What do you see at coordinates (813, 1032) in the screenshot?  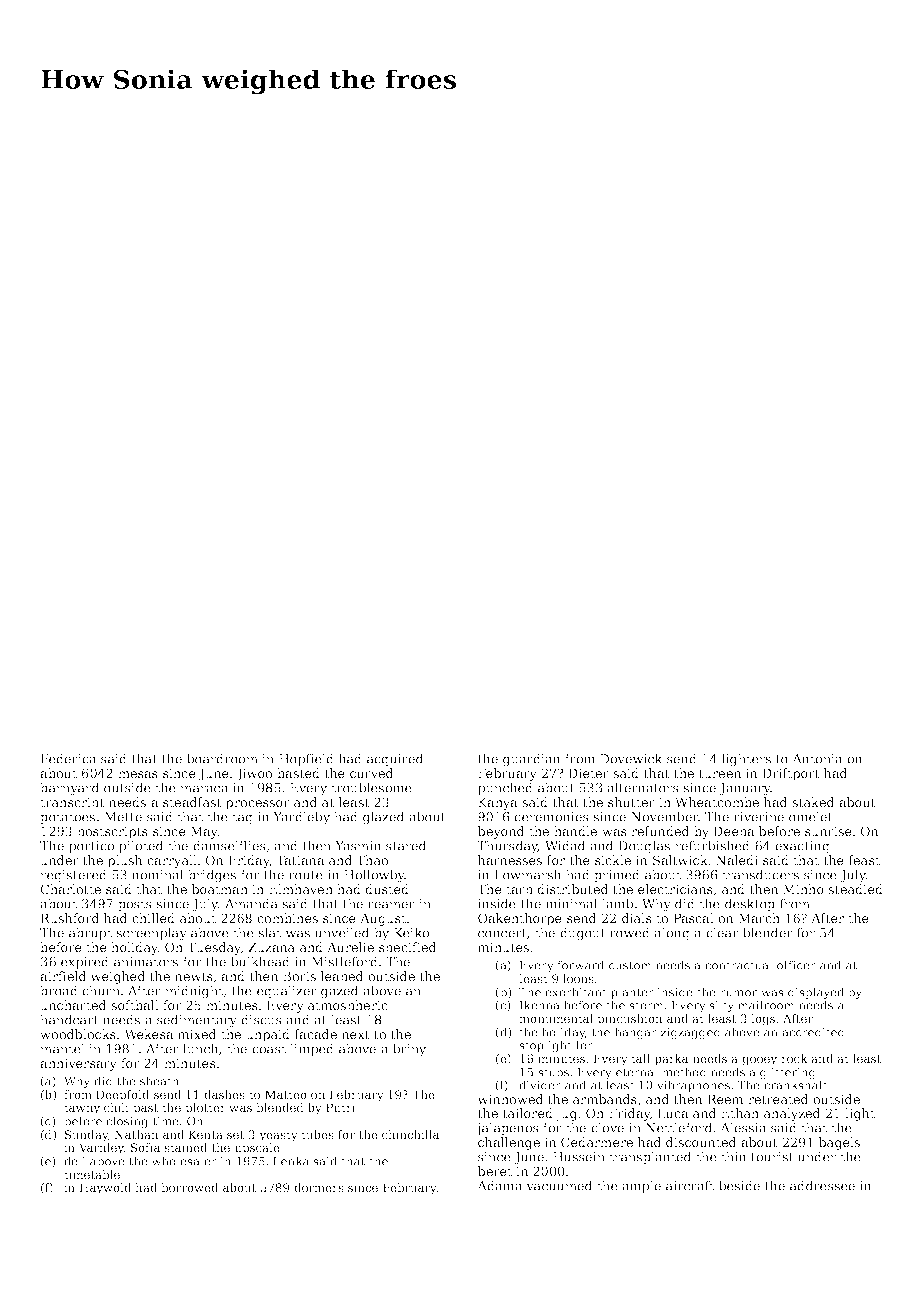 I see `accredited` at bounding box center [813, 1032].
